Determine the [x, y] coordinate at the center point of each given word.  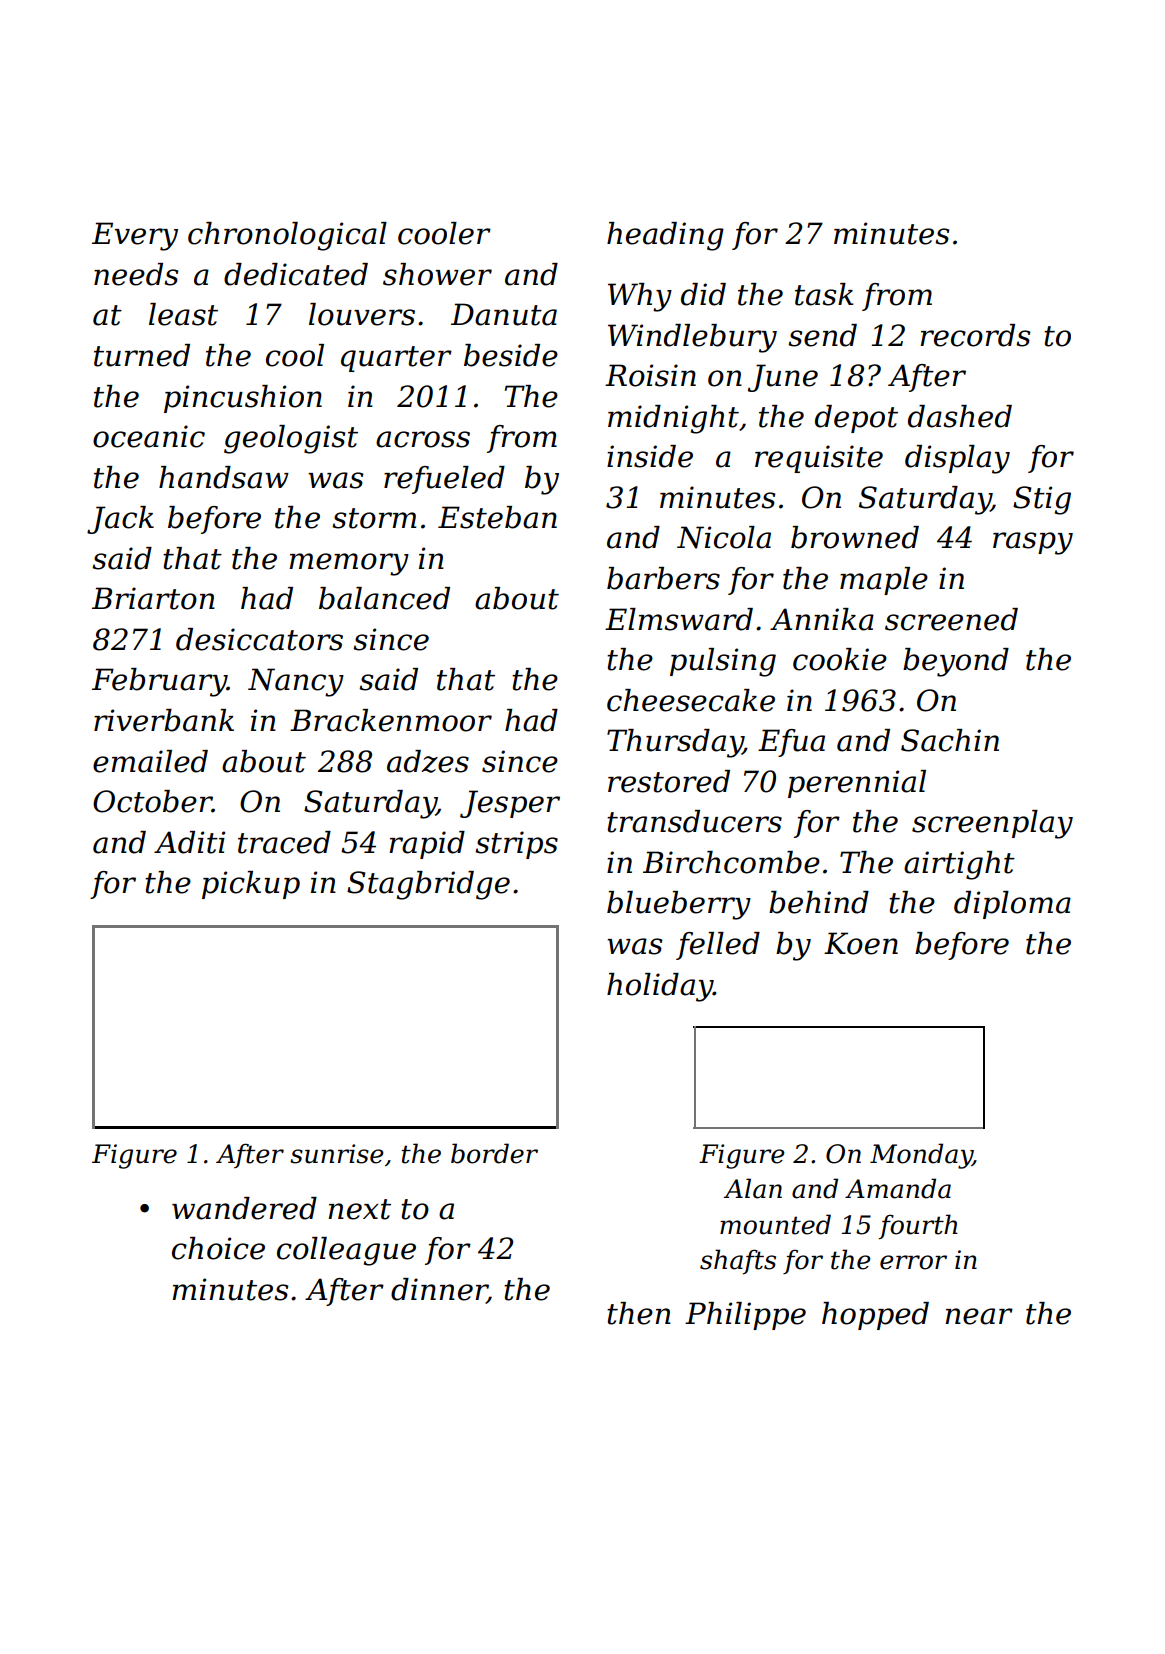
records [975, 335]
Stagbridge [428, 885]
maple [884, 581]
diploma [1012, 905]
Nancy [296, 682]
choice [218, 1248]
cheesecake [691, 700]
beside [511, 355]
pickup [251, 885]
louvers [362, 314]
